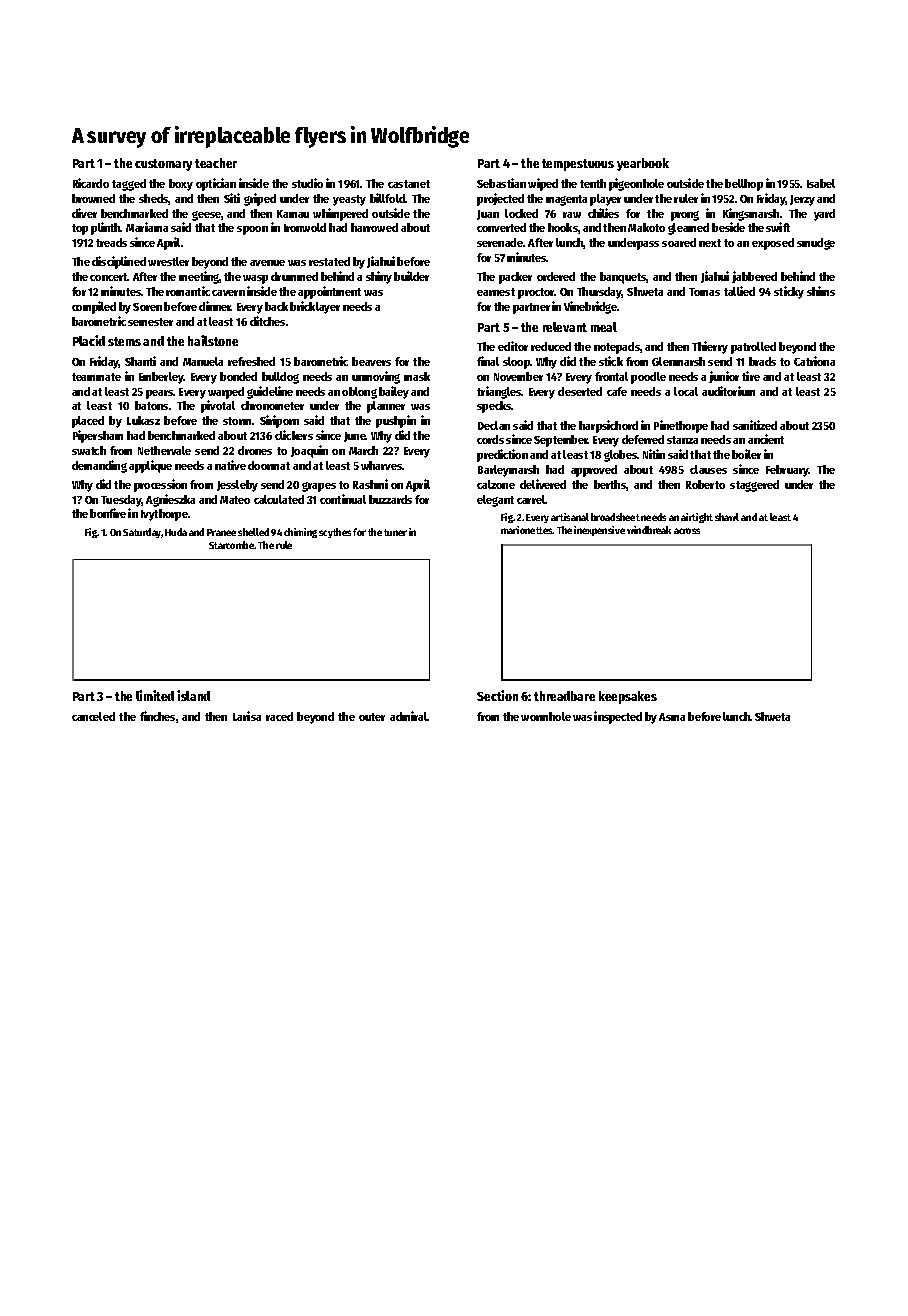 The height and width of the document is (1316, 908). What do you see at coordinates (728, 391) in the document?
I see `auditorium` at bounding box center [728, 391].
